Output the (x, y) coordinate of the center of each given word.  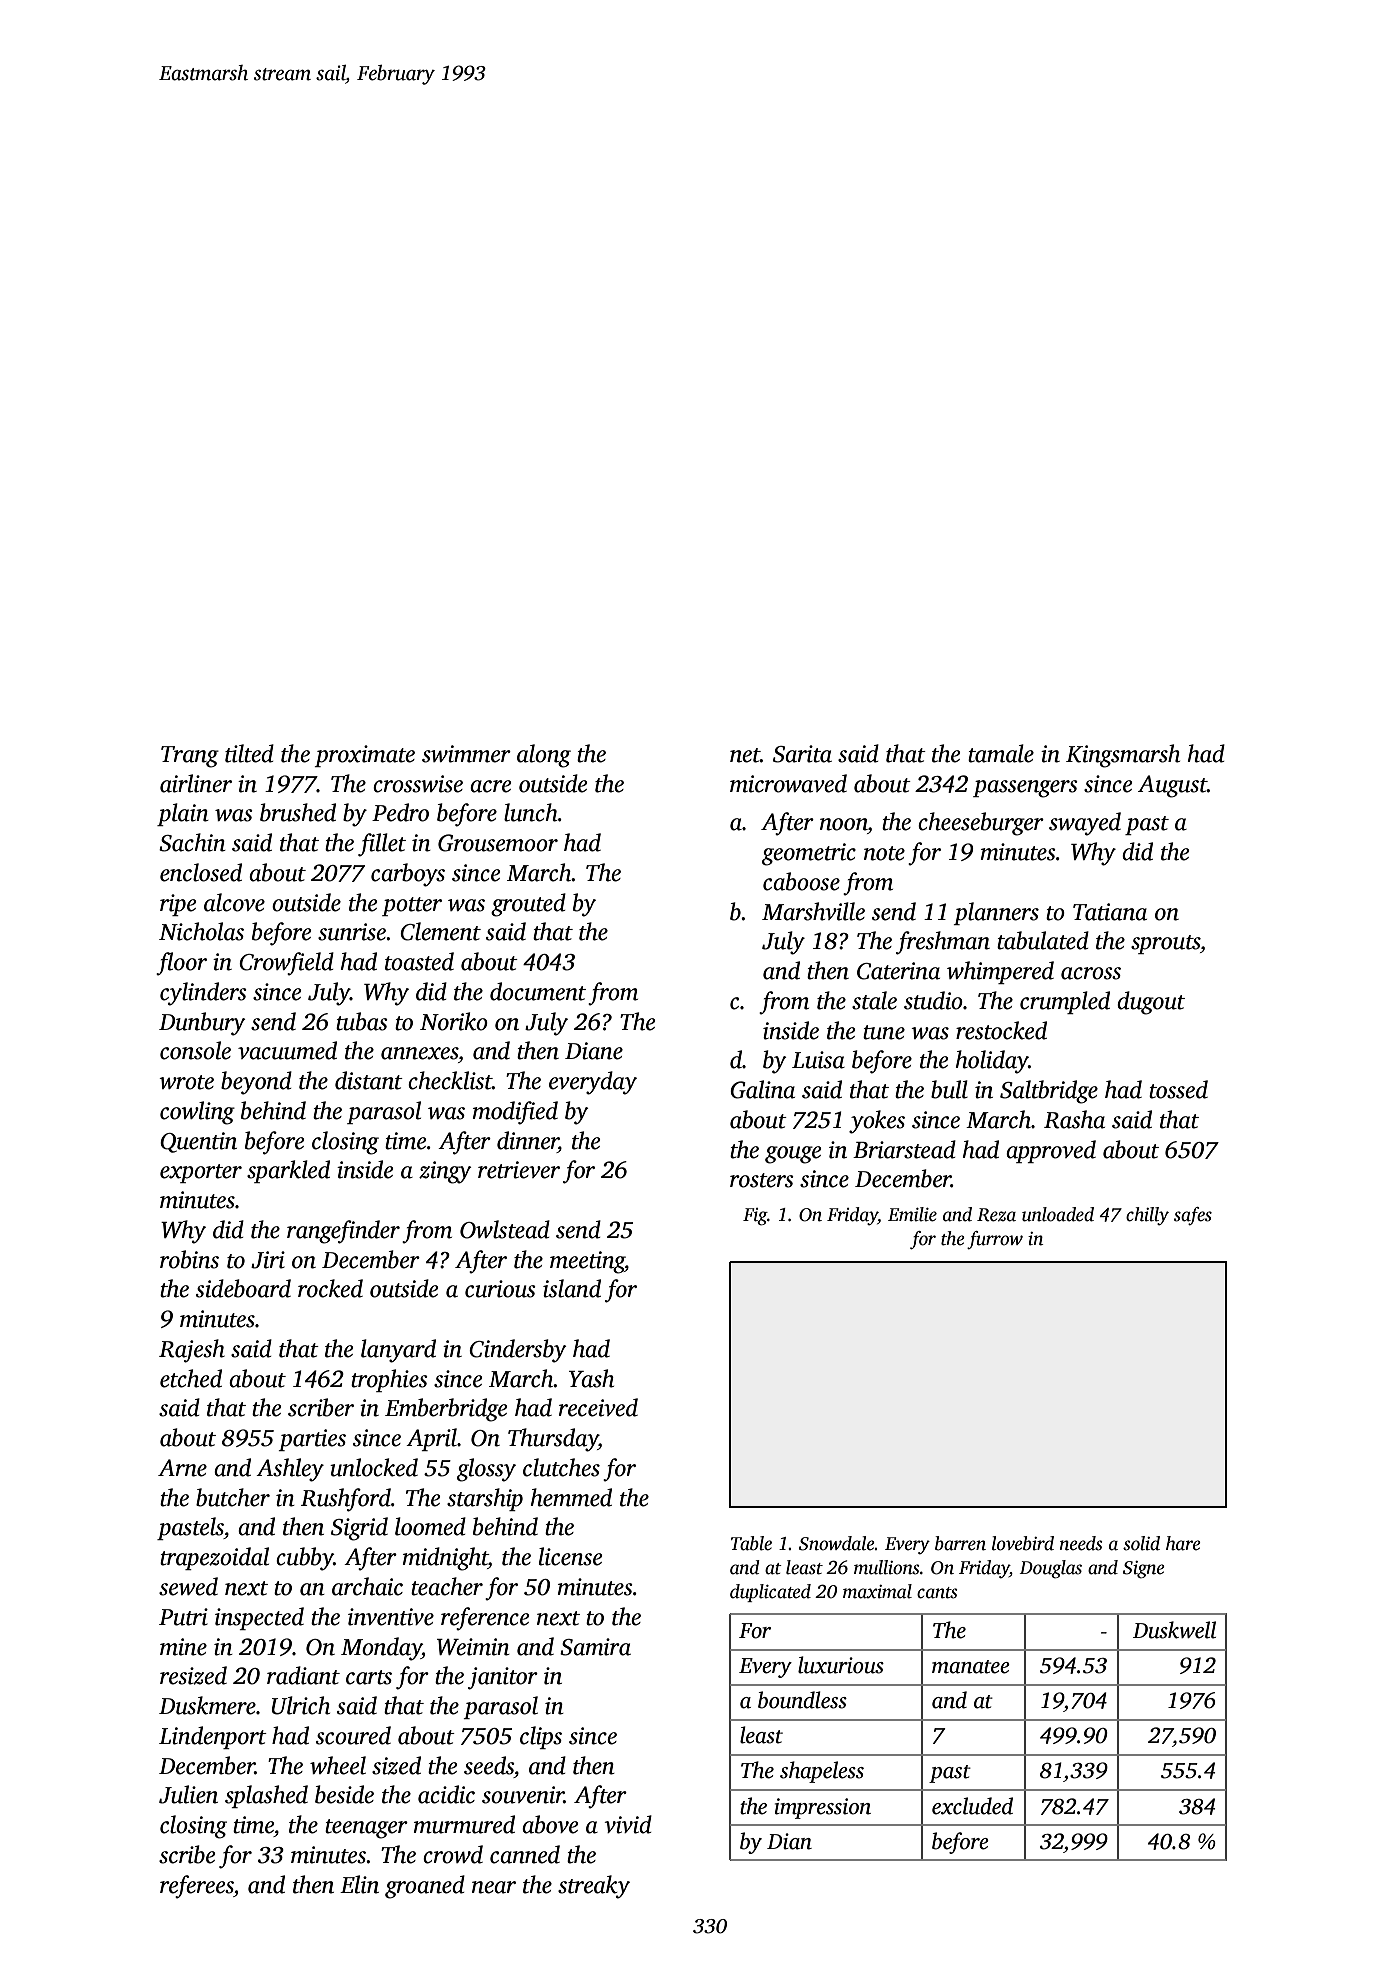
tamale (1001, 753)
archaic (367, 1586)
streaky (594, 1887)
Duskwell (1174, 1630)
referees (197, 1887)
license (570, 1556)
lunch (531, 812)
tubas (362, 1021)
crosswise (418, 784)
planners (996, 913)
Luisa (818, 1060)
